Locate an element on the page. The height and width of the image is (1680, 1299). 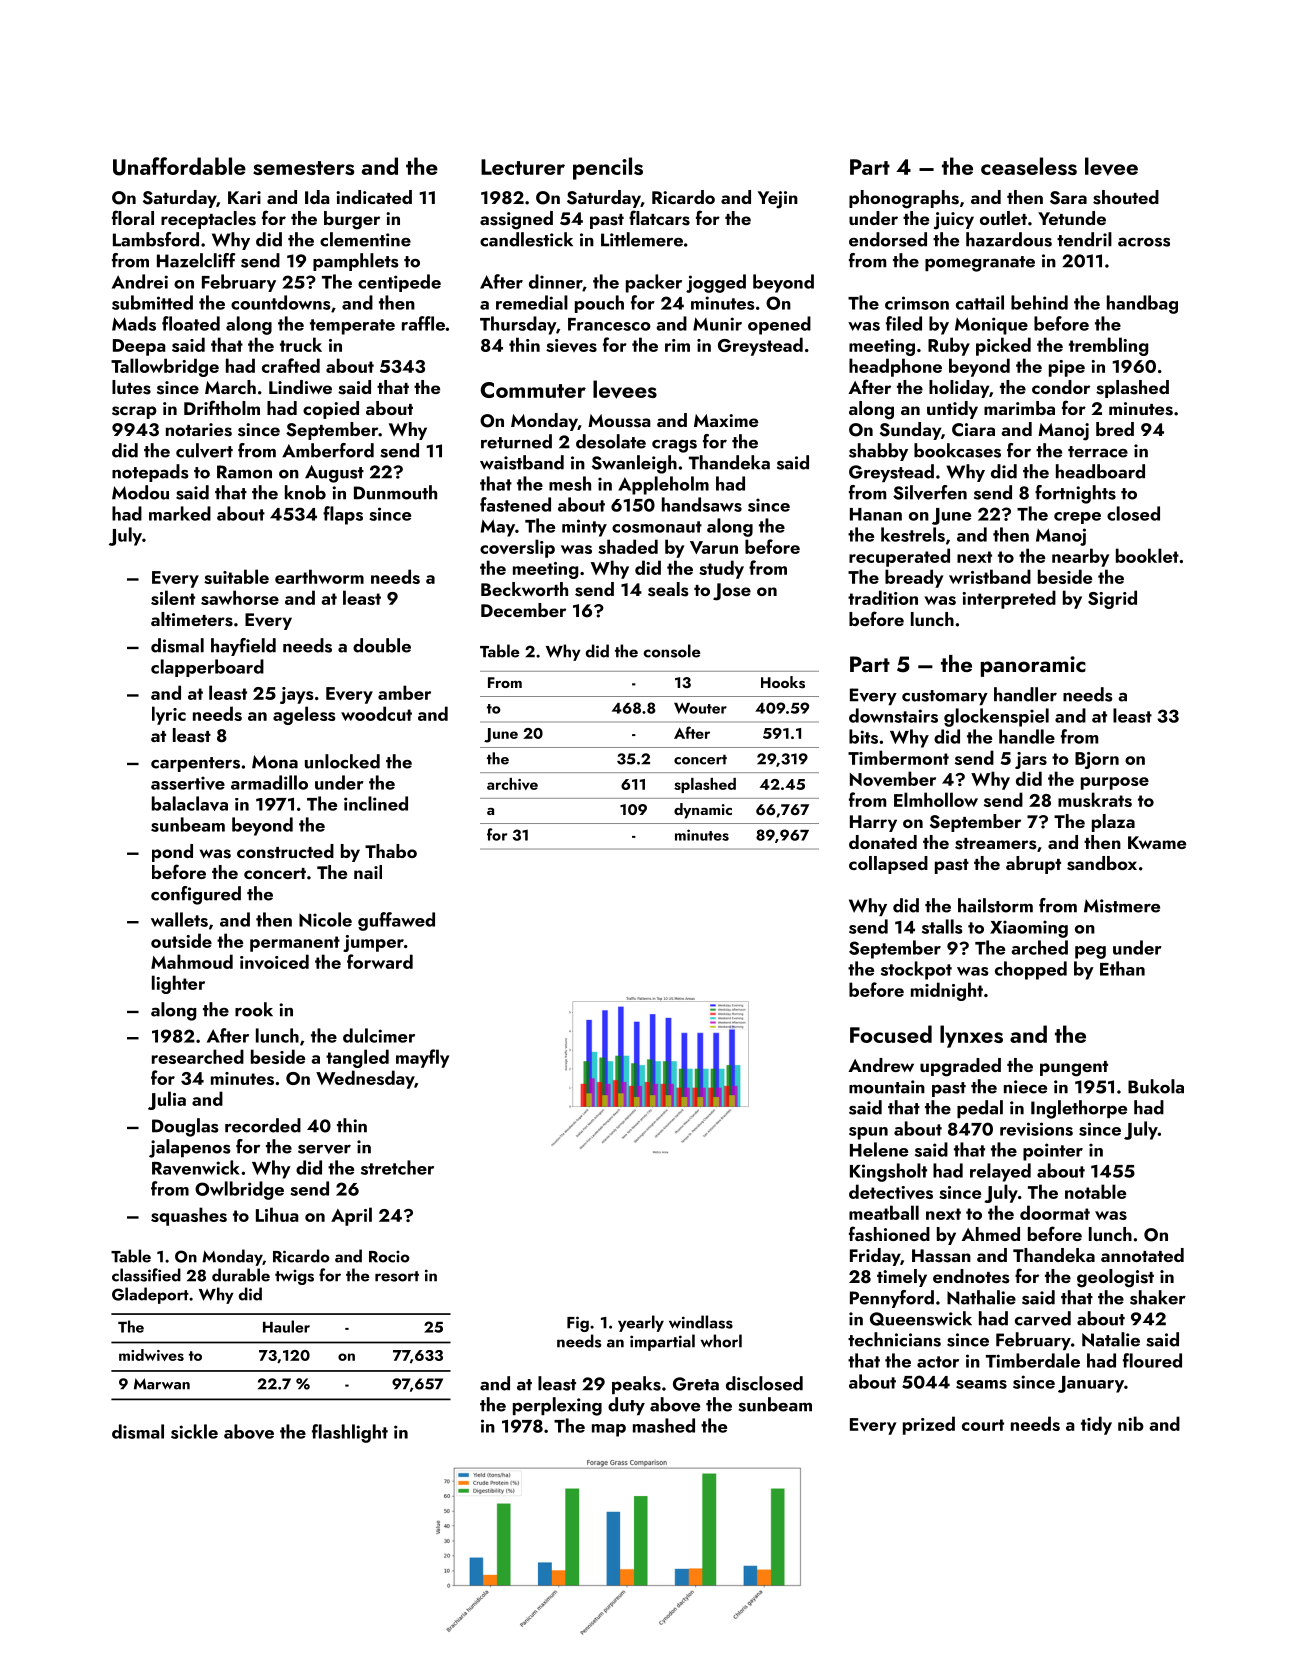
Lecturer is located at coordinates (523, 167).
